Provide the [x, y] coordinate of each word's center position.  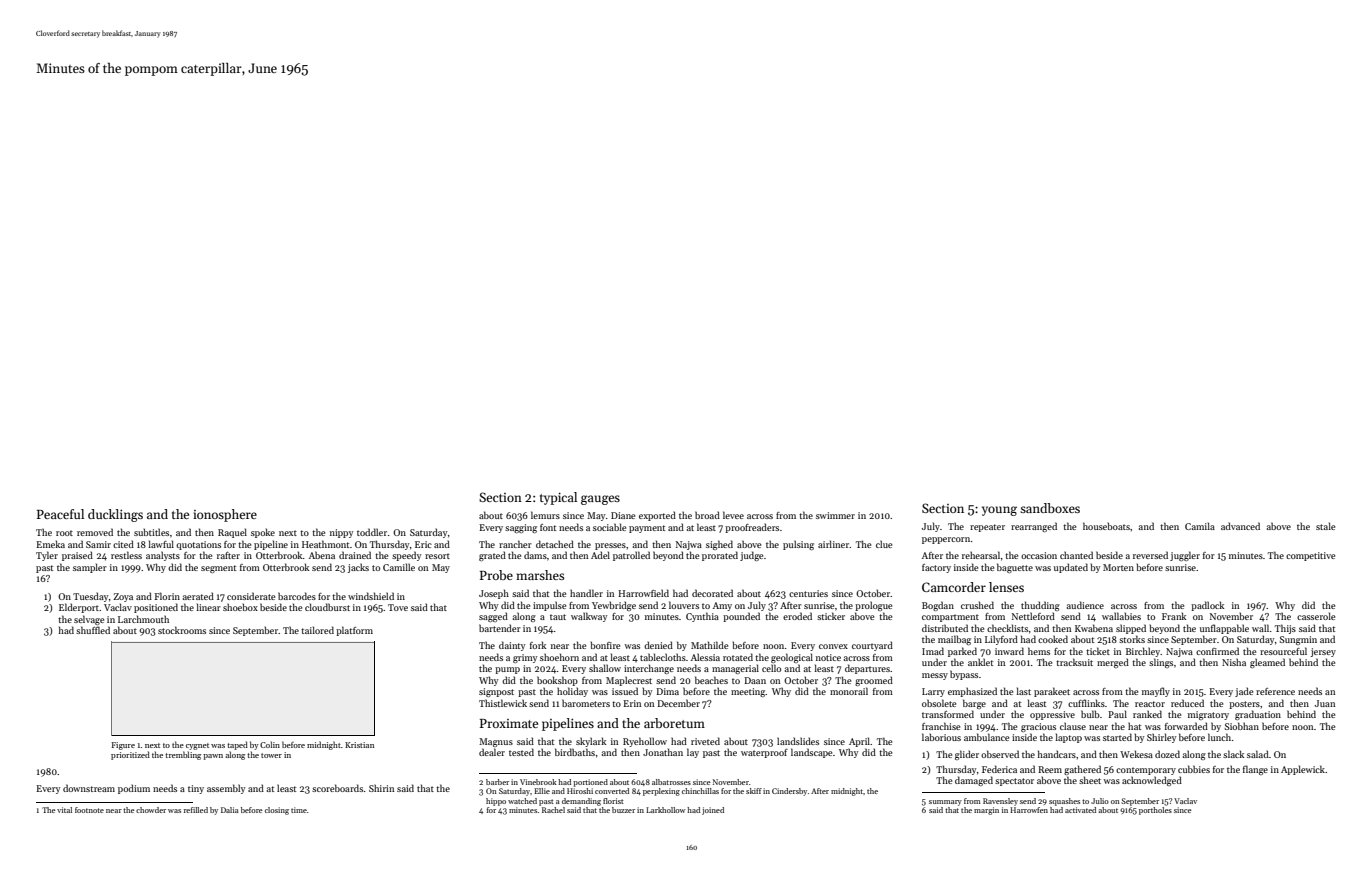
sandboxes [1050, 508]
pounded [741, 617]
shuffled [93, 630]
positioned [156, 608]
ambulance [986, 737]
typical [558, 498]
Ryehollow [645, 742]
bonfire [605, 645]
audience [1085, 605]
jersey [1323, 652]
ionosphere [225, 515]
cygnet [197, 746]
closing [277, 811]
